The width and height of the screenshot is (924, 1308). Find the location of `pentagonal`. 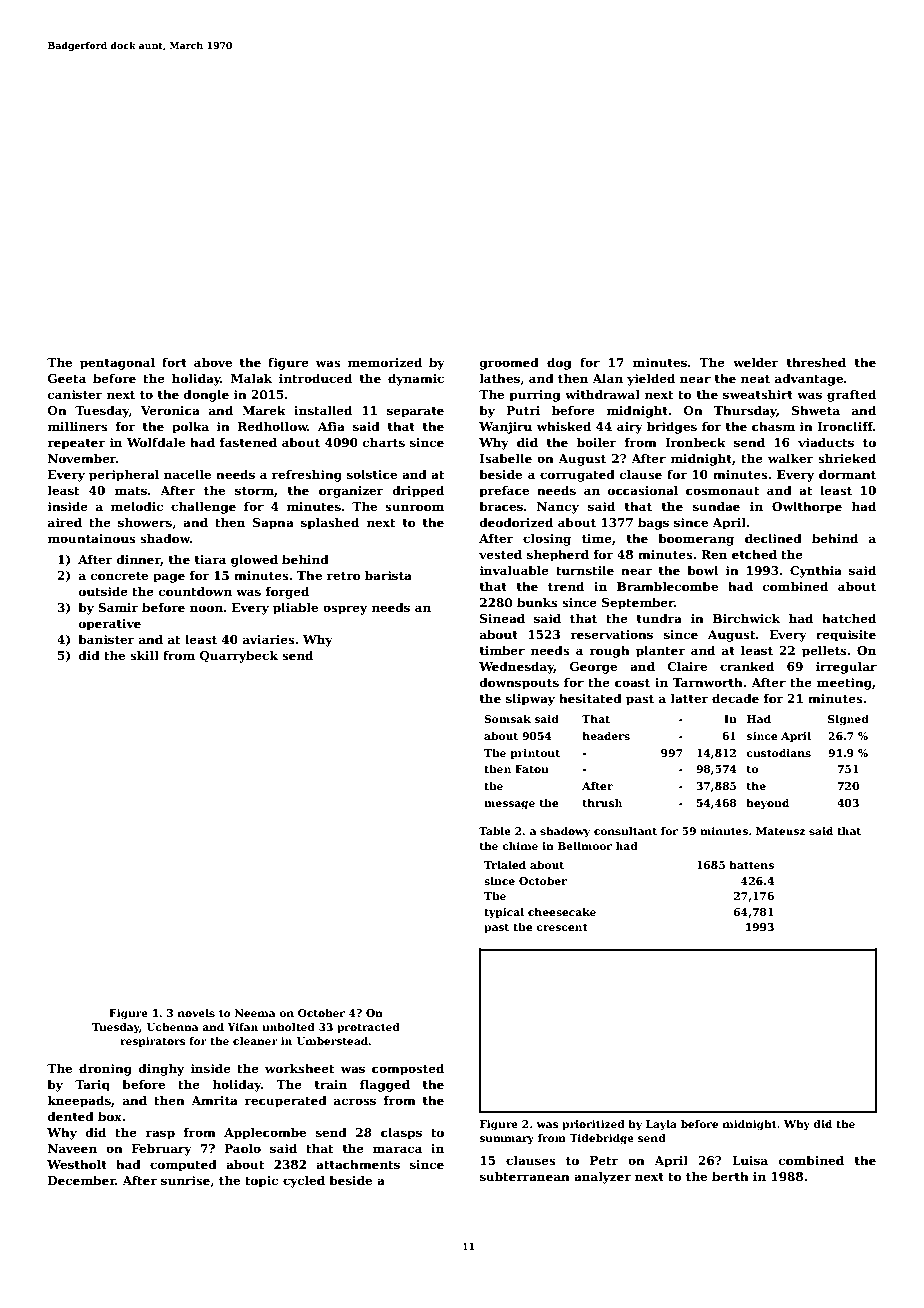

pentagonal is located at coordinates (117, 363).
